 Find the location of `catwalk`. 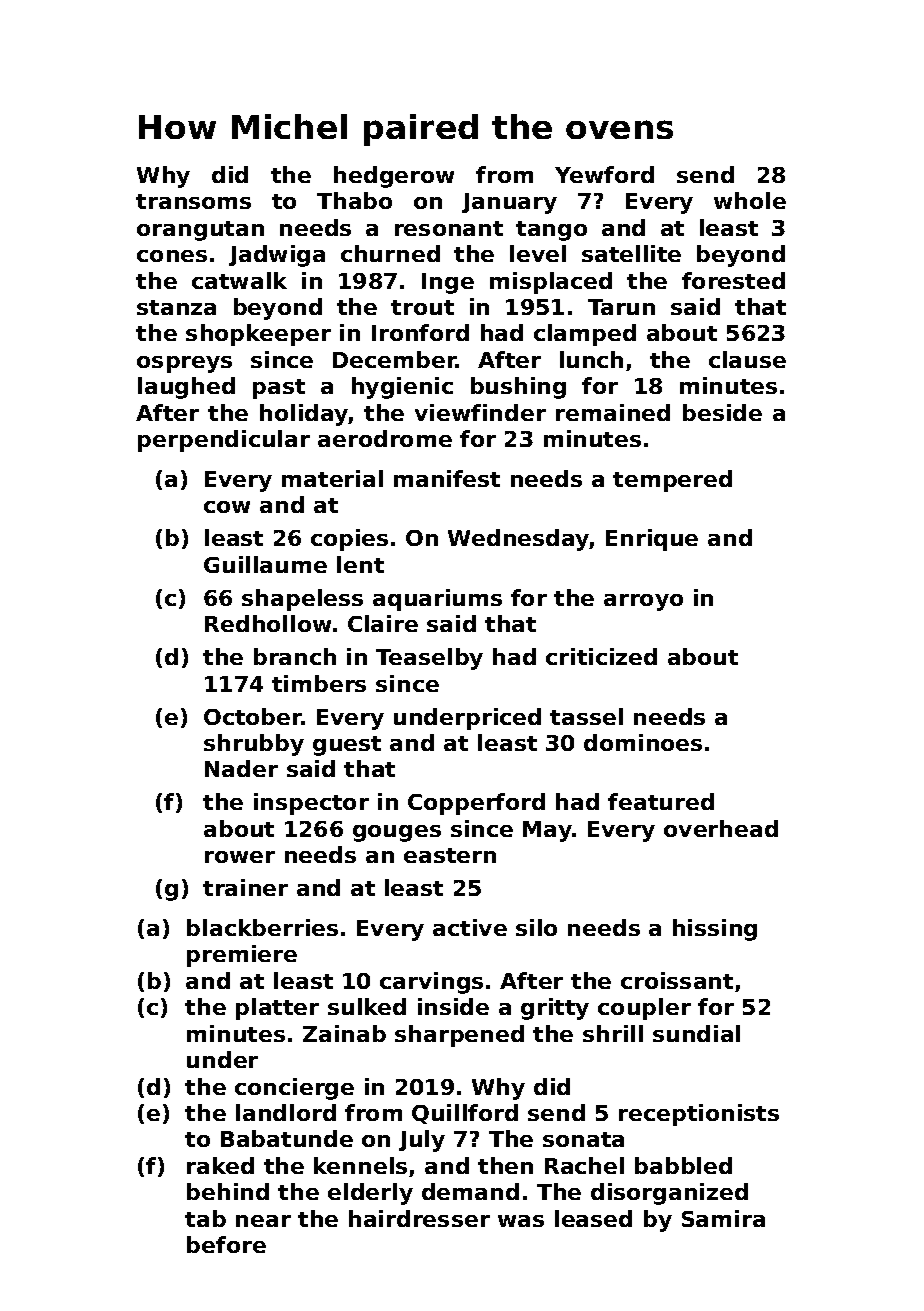

catwalk is located at coordinates (239, 280).
